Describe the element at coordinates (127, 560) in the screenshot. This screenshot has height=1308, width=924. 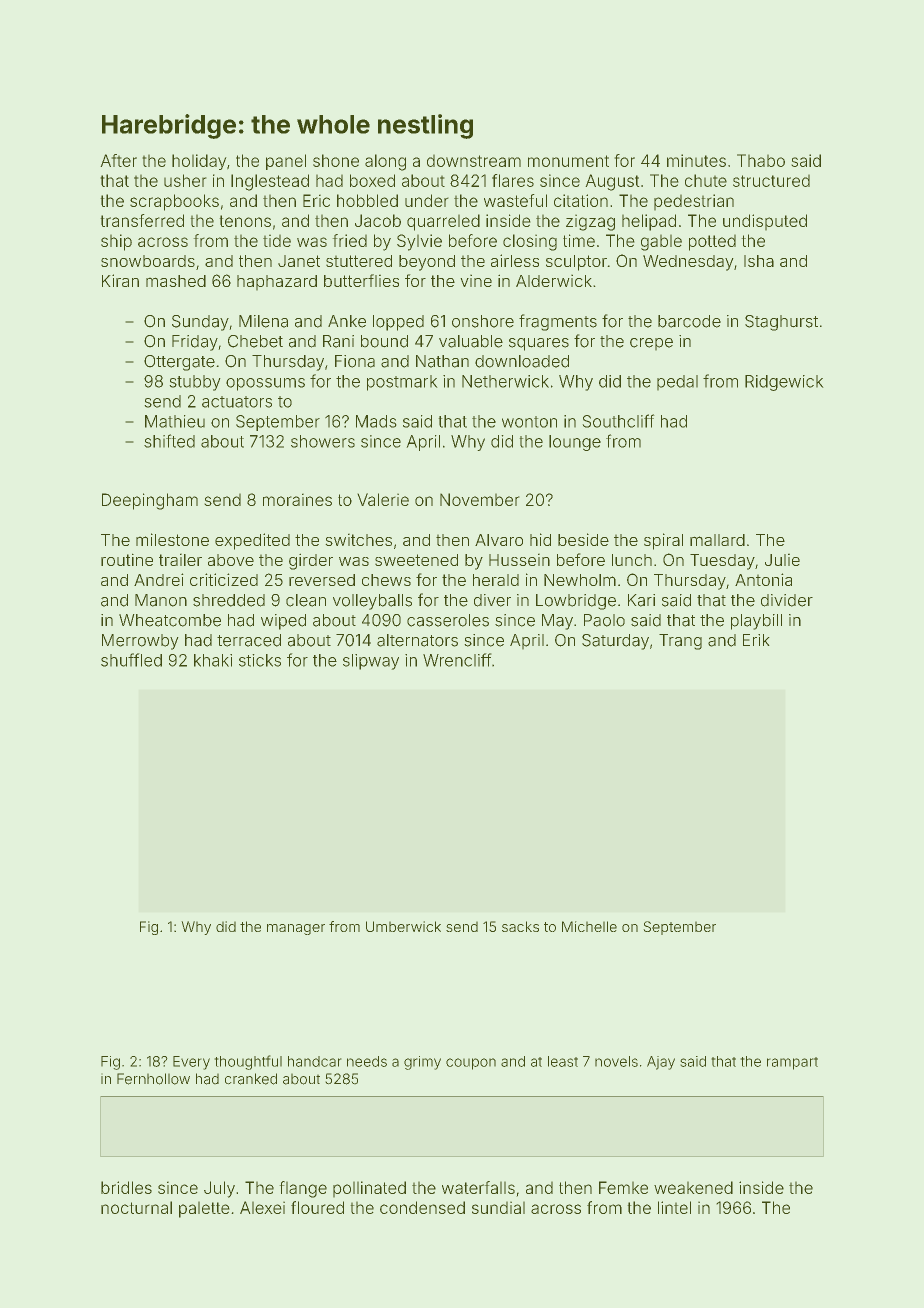
I see `routine` at that location.
